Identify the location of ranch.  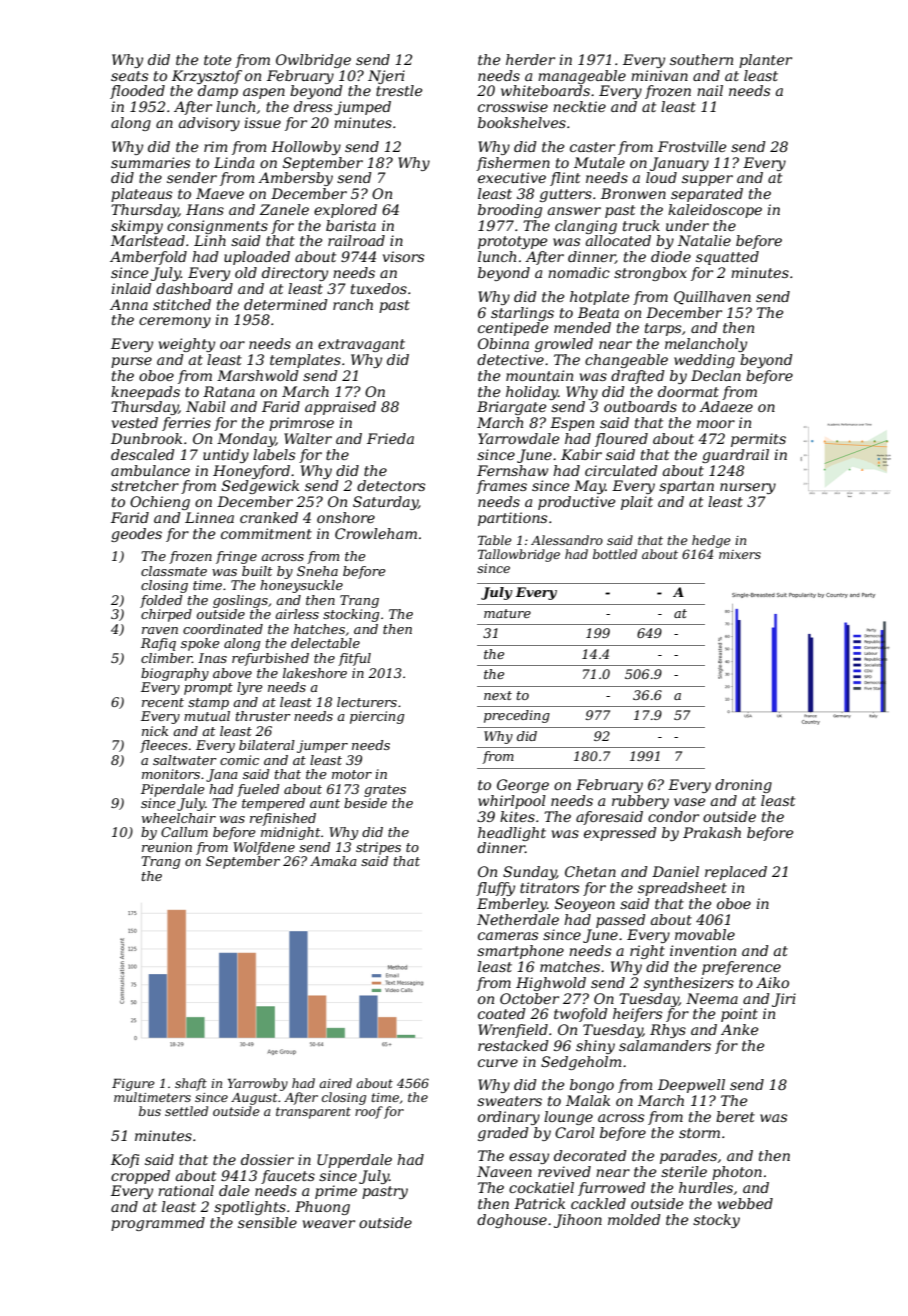
(353, 304).
